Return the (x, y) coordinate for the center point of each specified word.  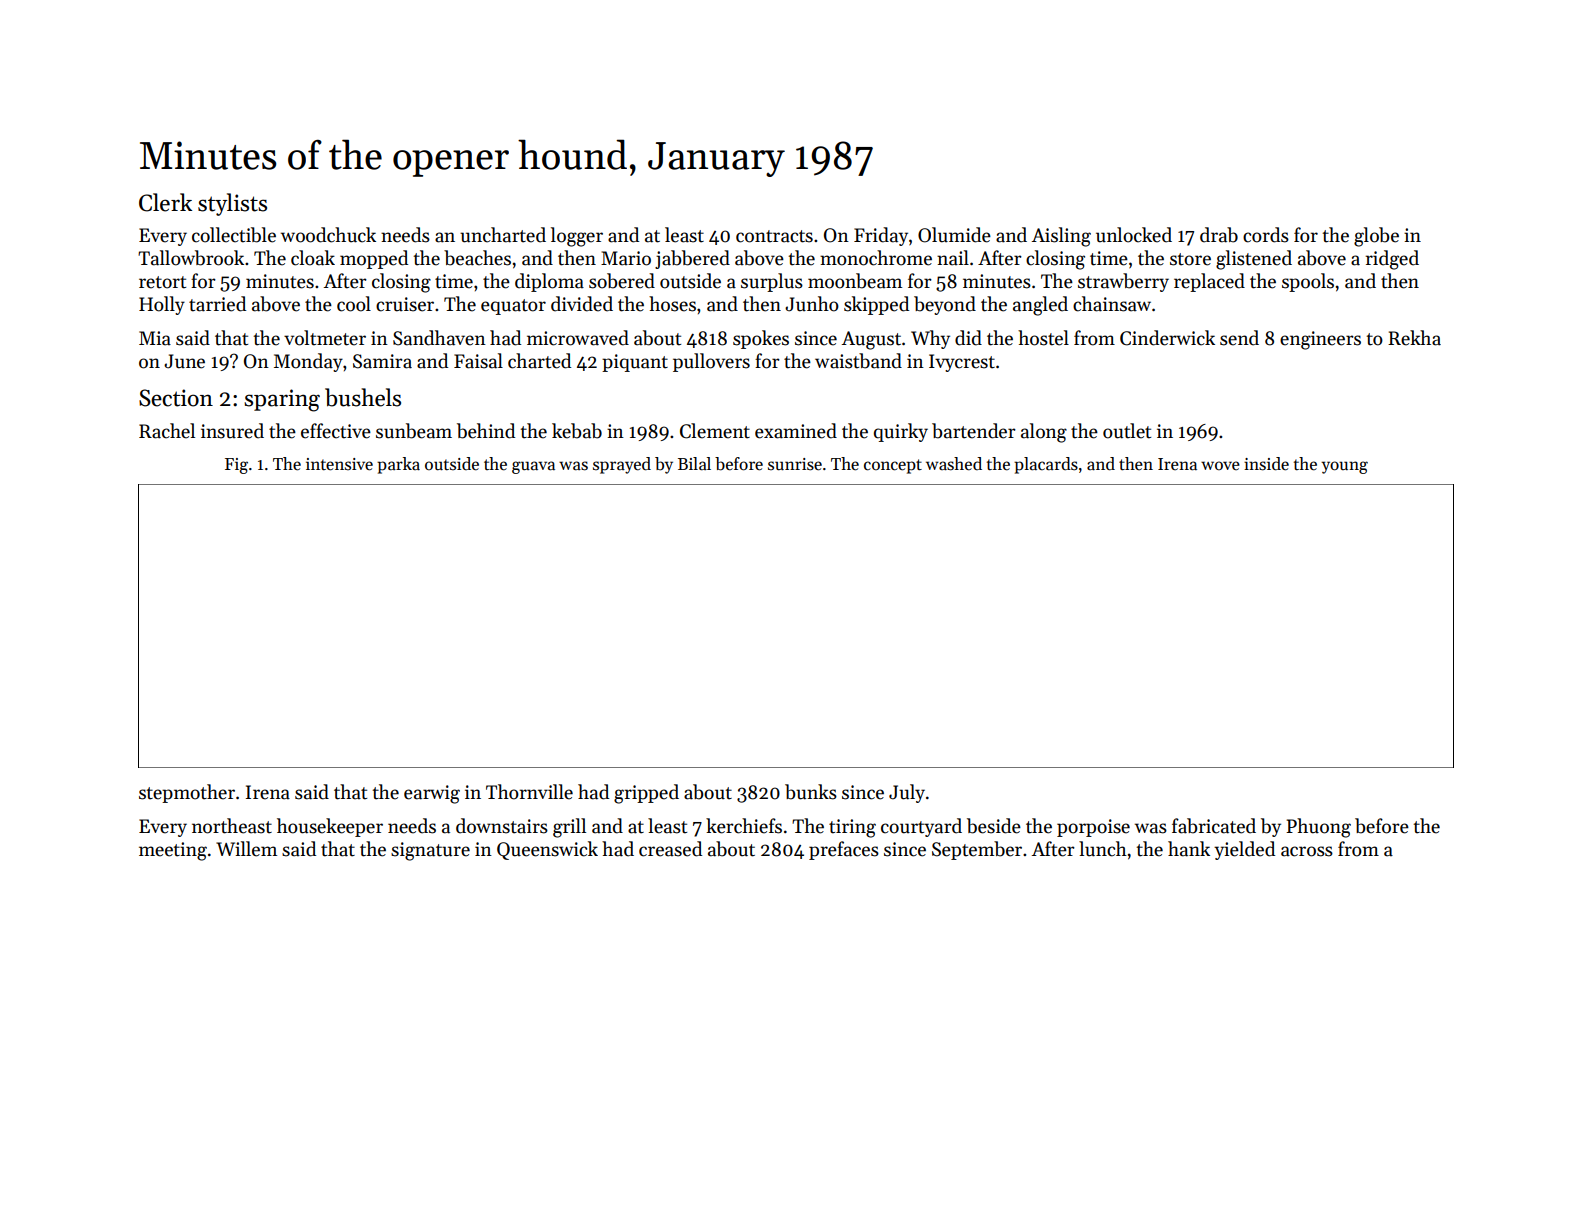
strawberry (1123, 282)
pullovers (711, 362)
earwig (432, 794)
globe (1376, 237)
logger (577, 237)
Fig (236, 466)
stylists (232, 204)
